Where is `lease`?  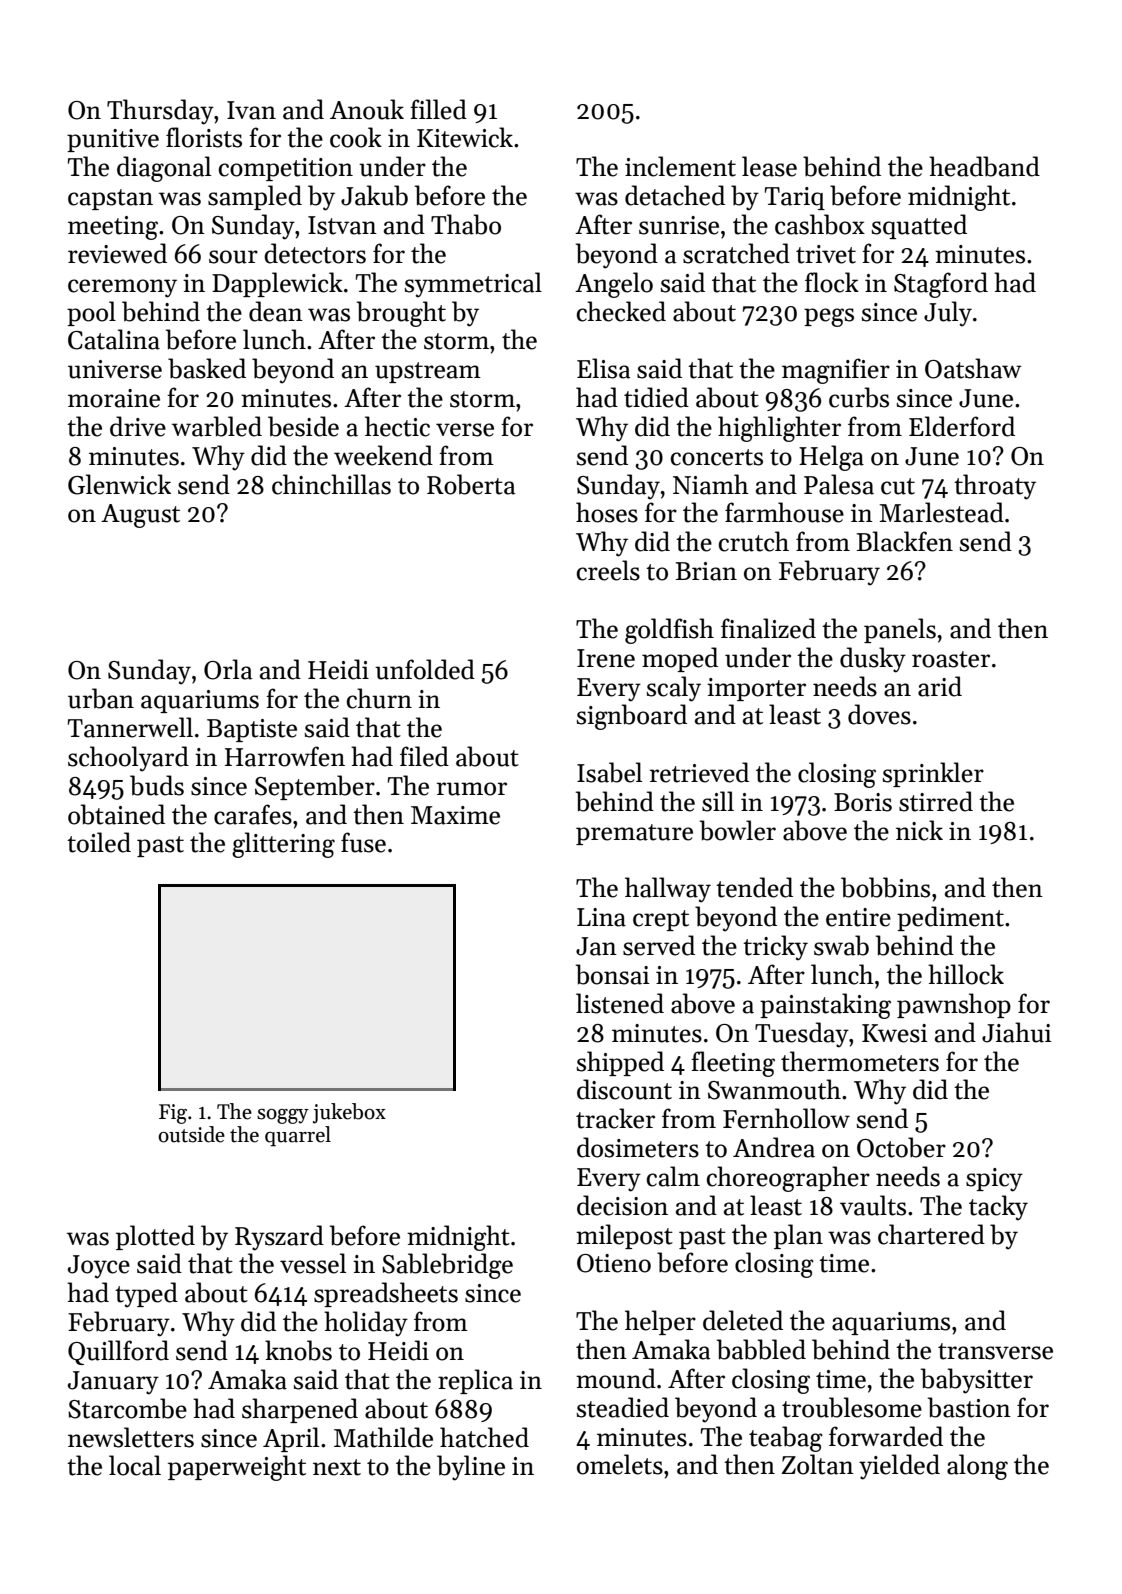 lease is located at coordinates (769, 166).
